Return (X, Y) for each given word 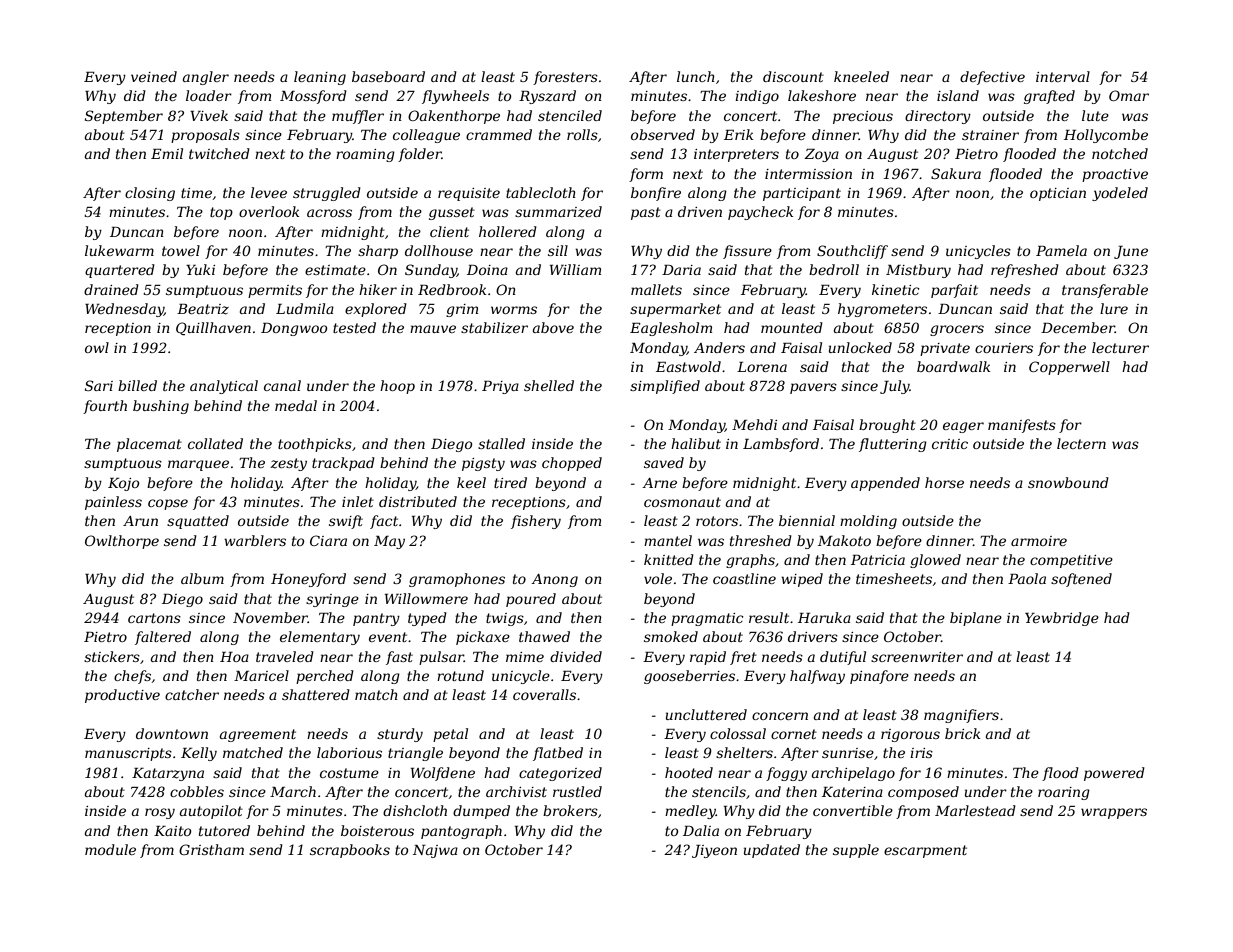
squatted (198, 522)
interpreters (736, 155)
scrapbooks (350, 851)
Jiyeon (714, 851)
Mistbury (918, 271)
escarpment (925, 851)
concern (780, 716)
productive (122, 696)
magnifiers (961, 716)
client (449, 231)
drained (111, 289)
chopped (572, 464)
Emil (167, 153)
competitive (1071, 561)
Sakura (956, 173)
